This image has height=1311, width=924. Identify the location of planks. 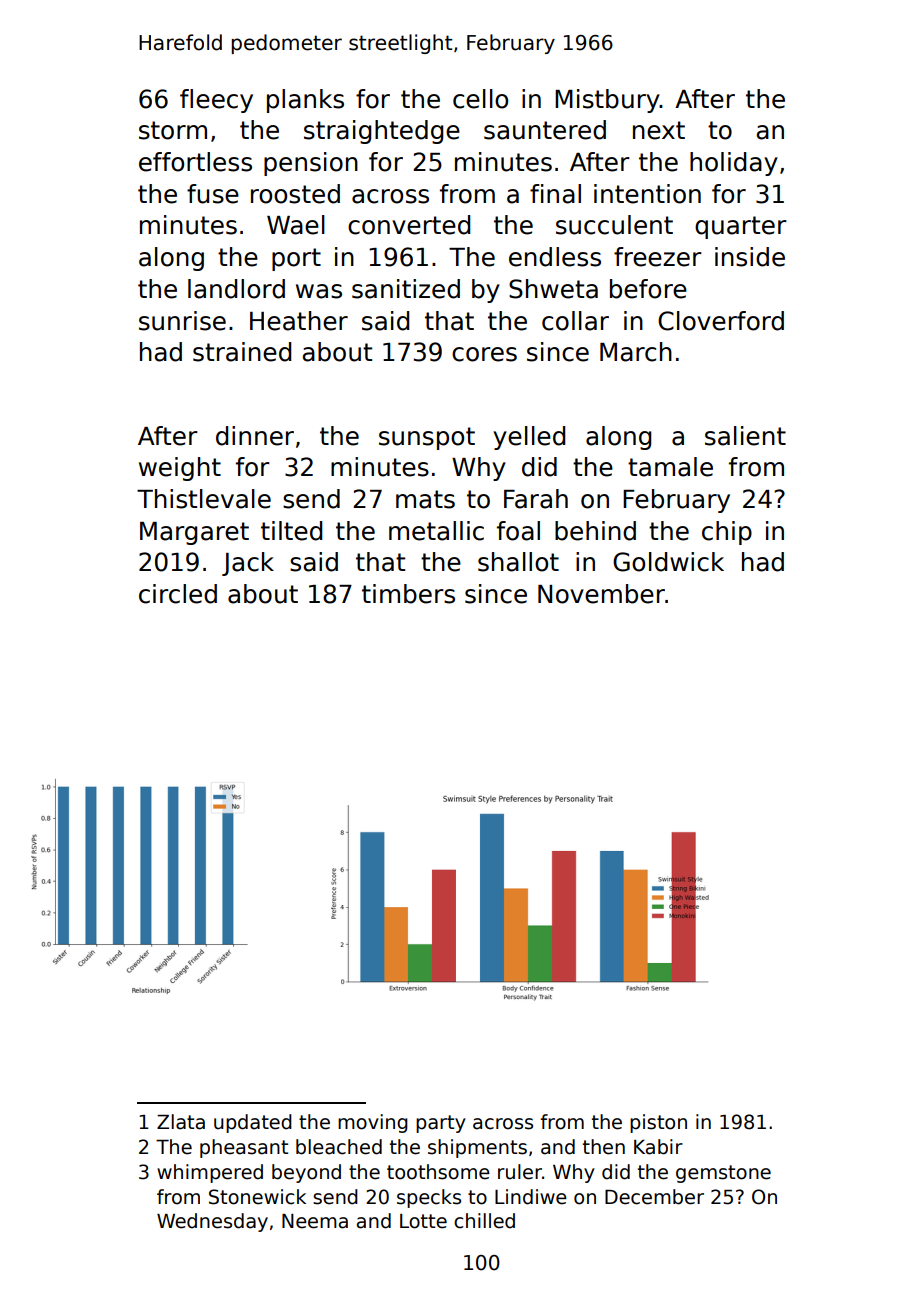
(305, 101).
